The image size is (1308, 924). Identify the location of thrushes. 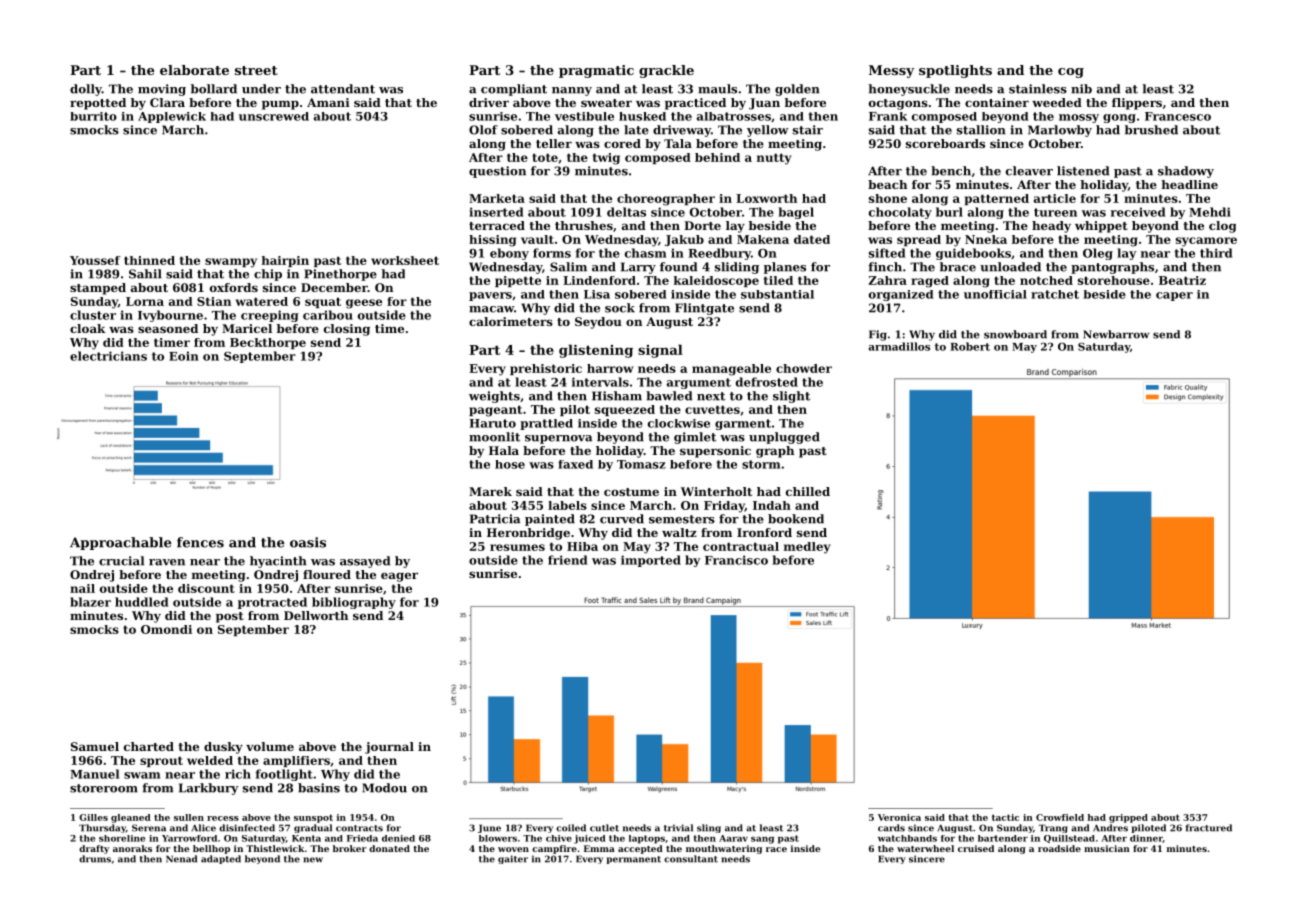
(584, 225).
